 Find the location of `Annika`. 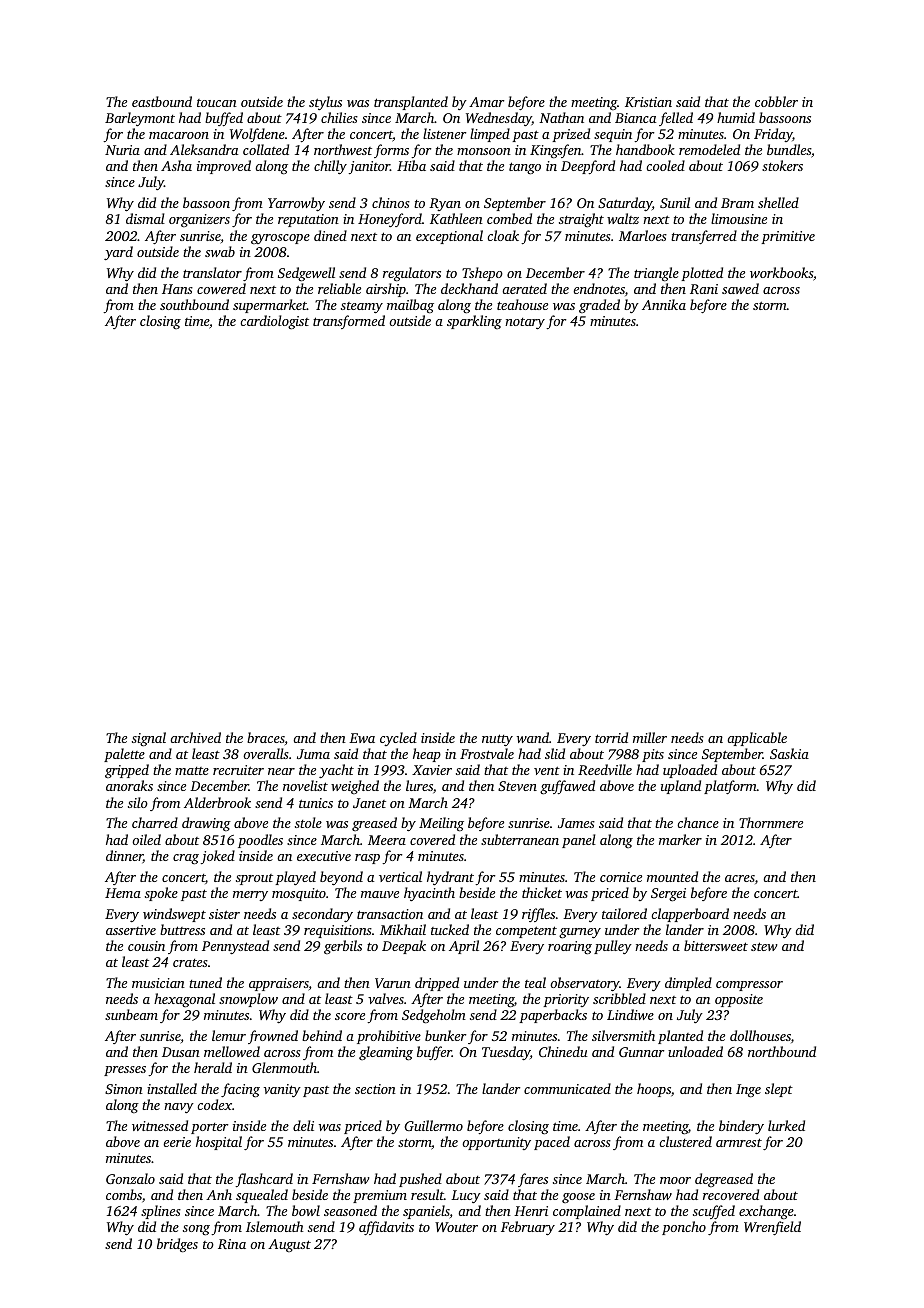

Annika is located at coordinates (664, 304).
